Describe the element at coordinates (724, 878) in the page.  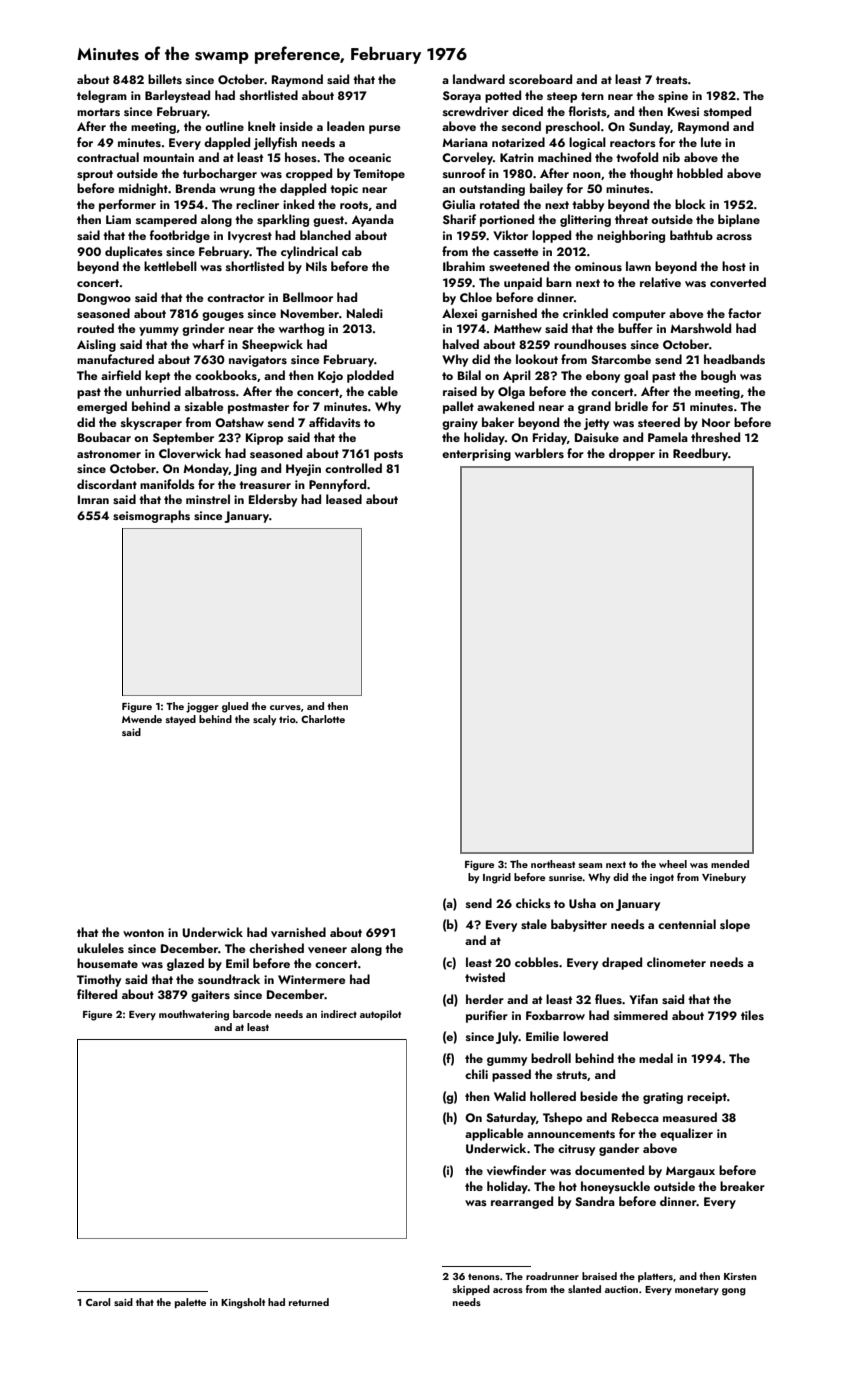
I see `Vinebury` at that location.
